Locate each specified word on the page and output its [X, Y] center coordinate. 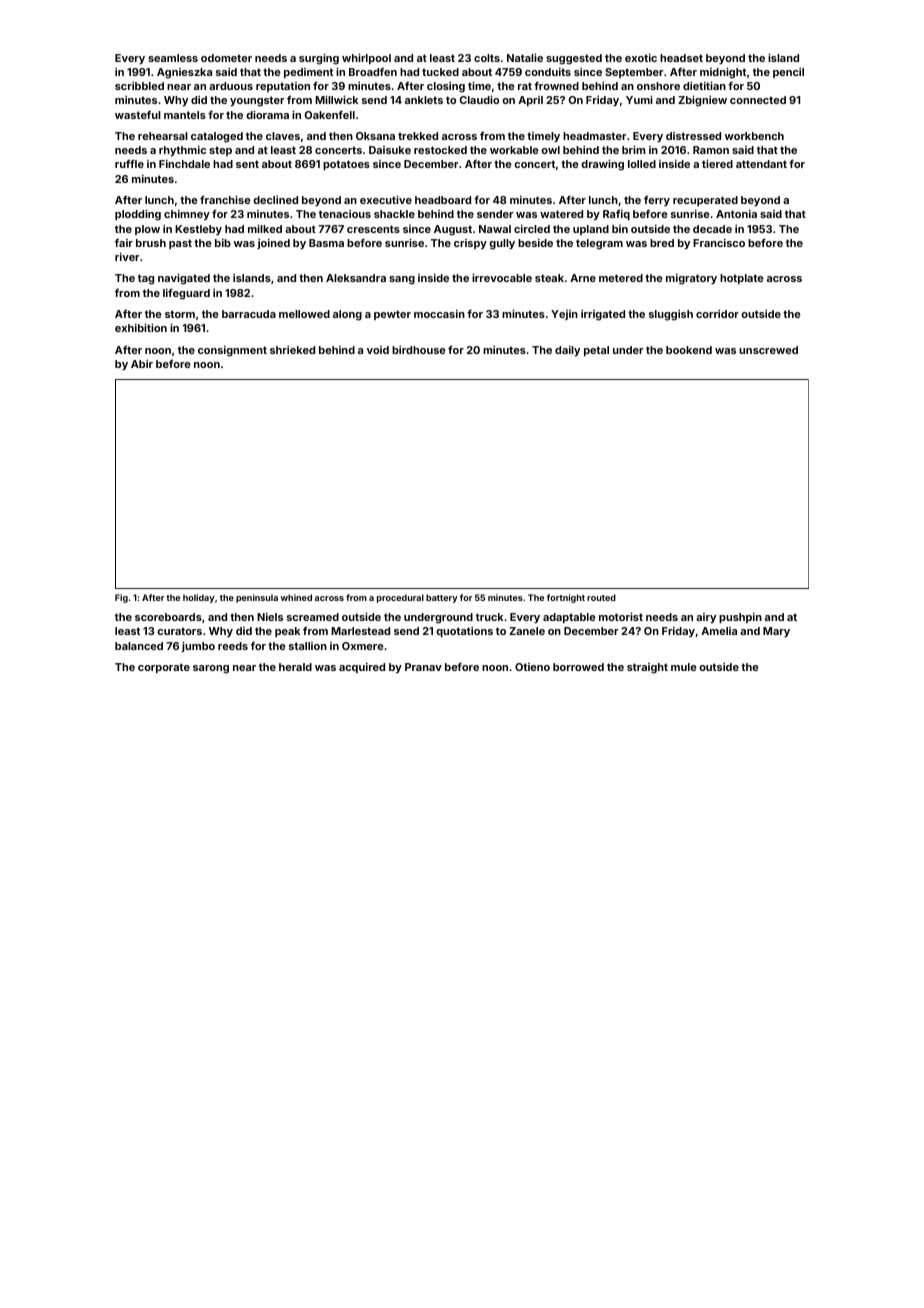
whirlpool [366, 58]
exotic [641, 58]
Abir [142, 364]
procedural [400, 598]
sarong [211, 669]
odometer [226, 58]
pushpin [740, 618]
